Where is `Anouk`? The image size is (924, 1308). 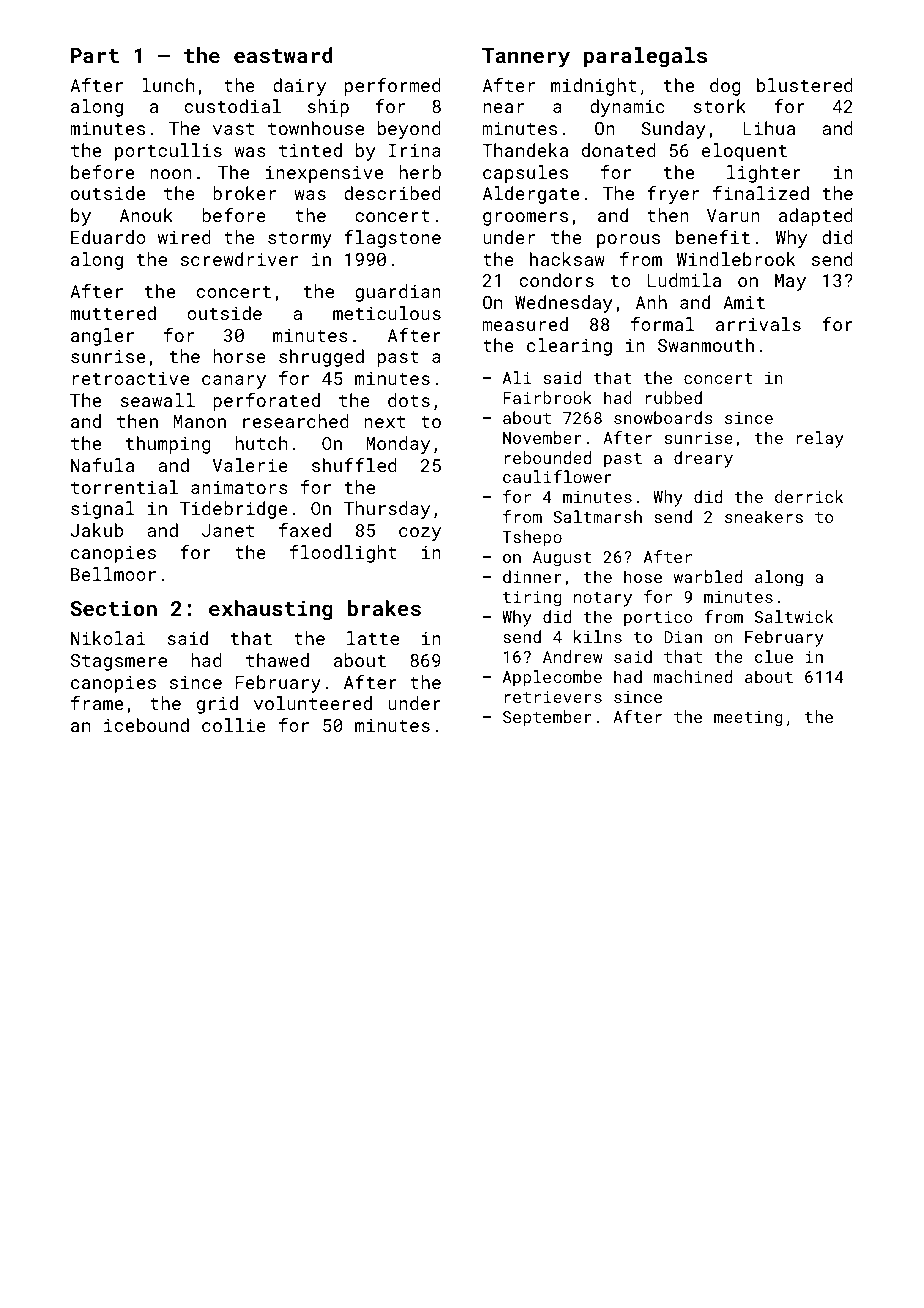
Anouk is located at coordinates (146, 215).
